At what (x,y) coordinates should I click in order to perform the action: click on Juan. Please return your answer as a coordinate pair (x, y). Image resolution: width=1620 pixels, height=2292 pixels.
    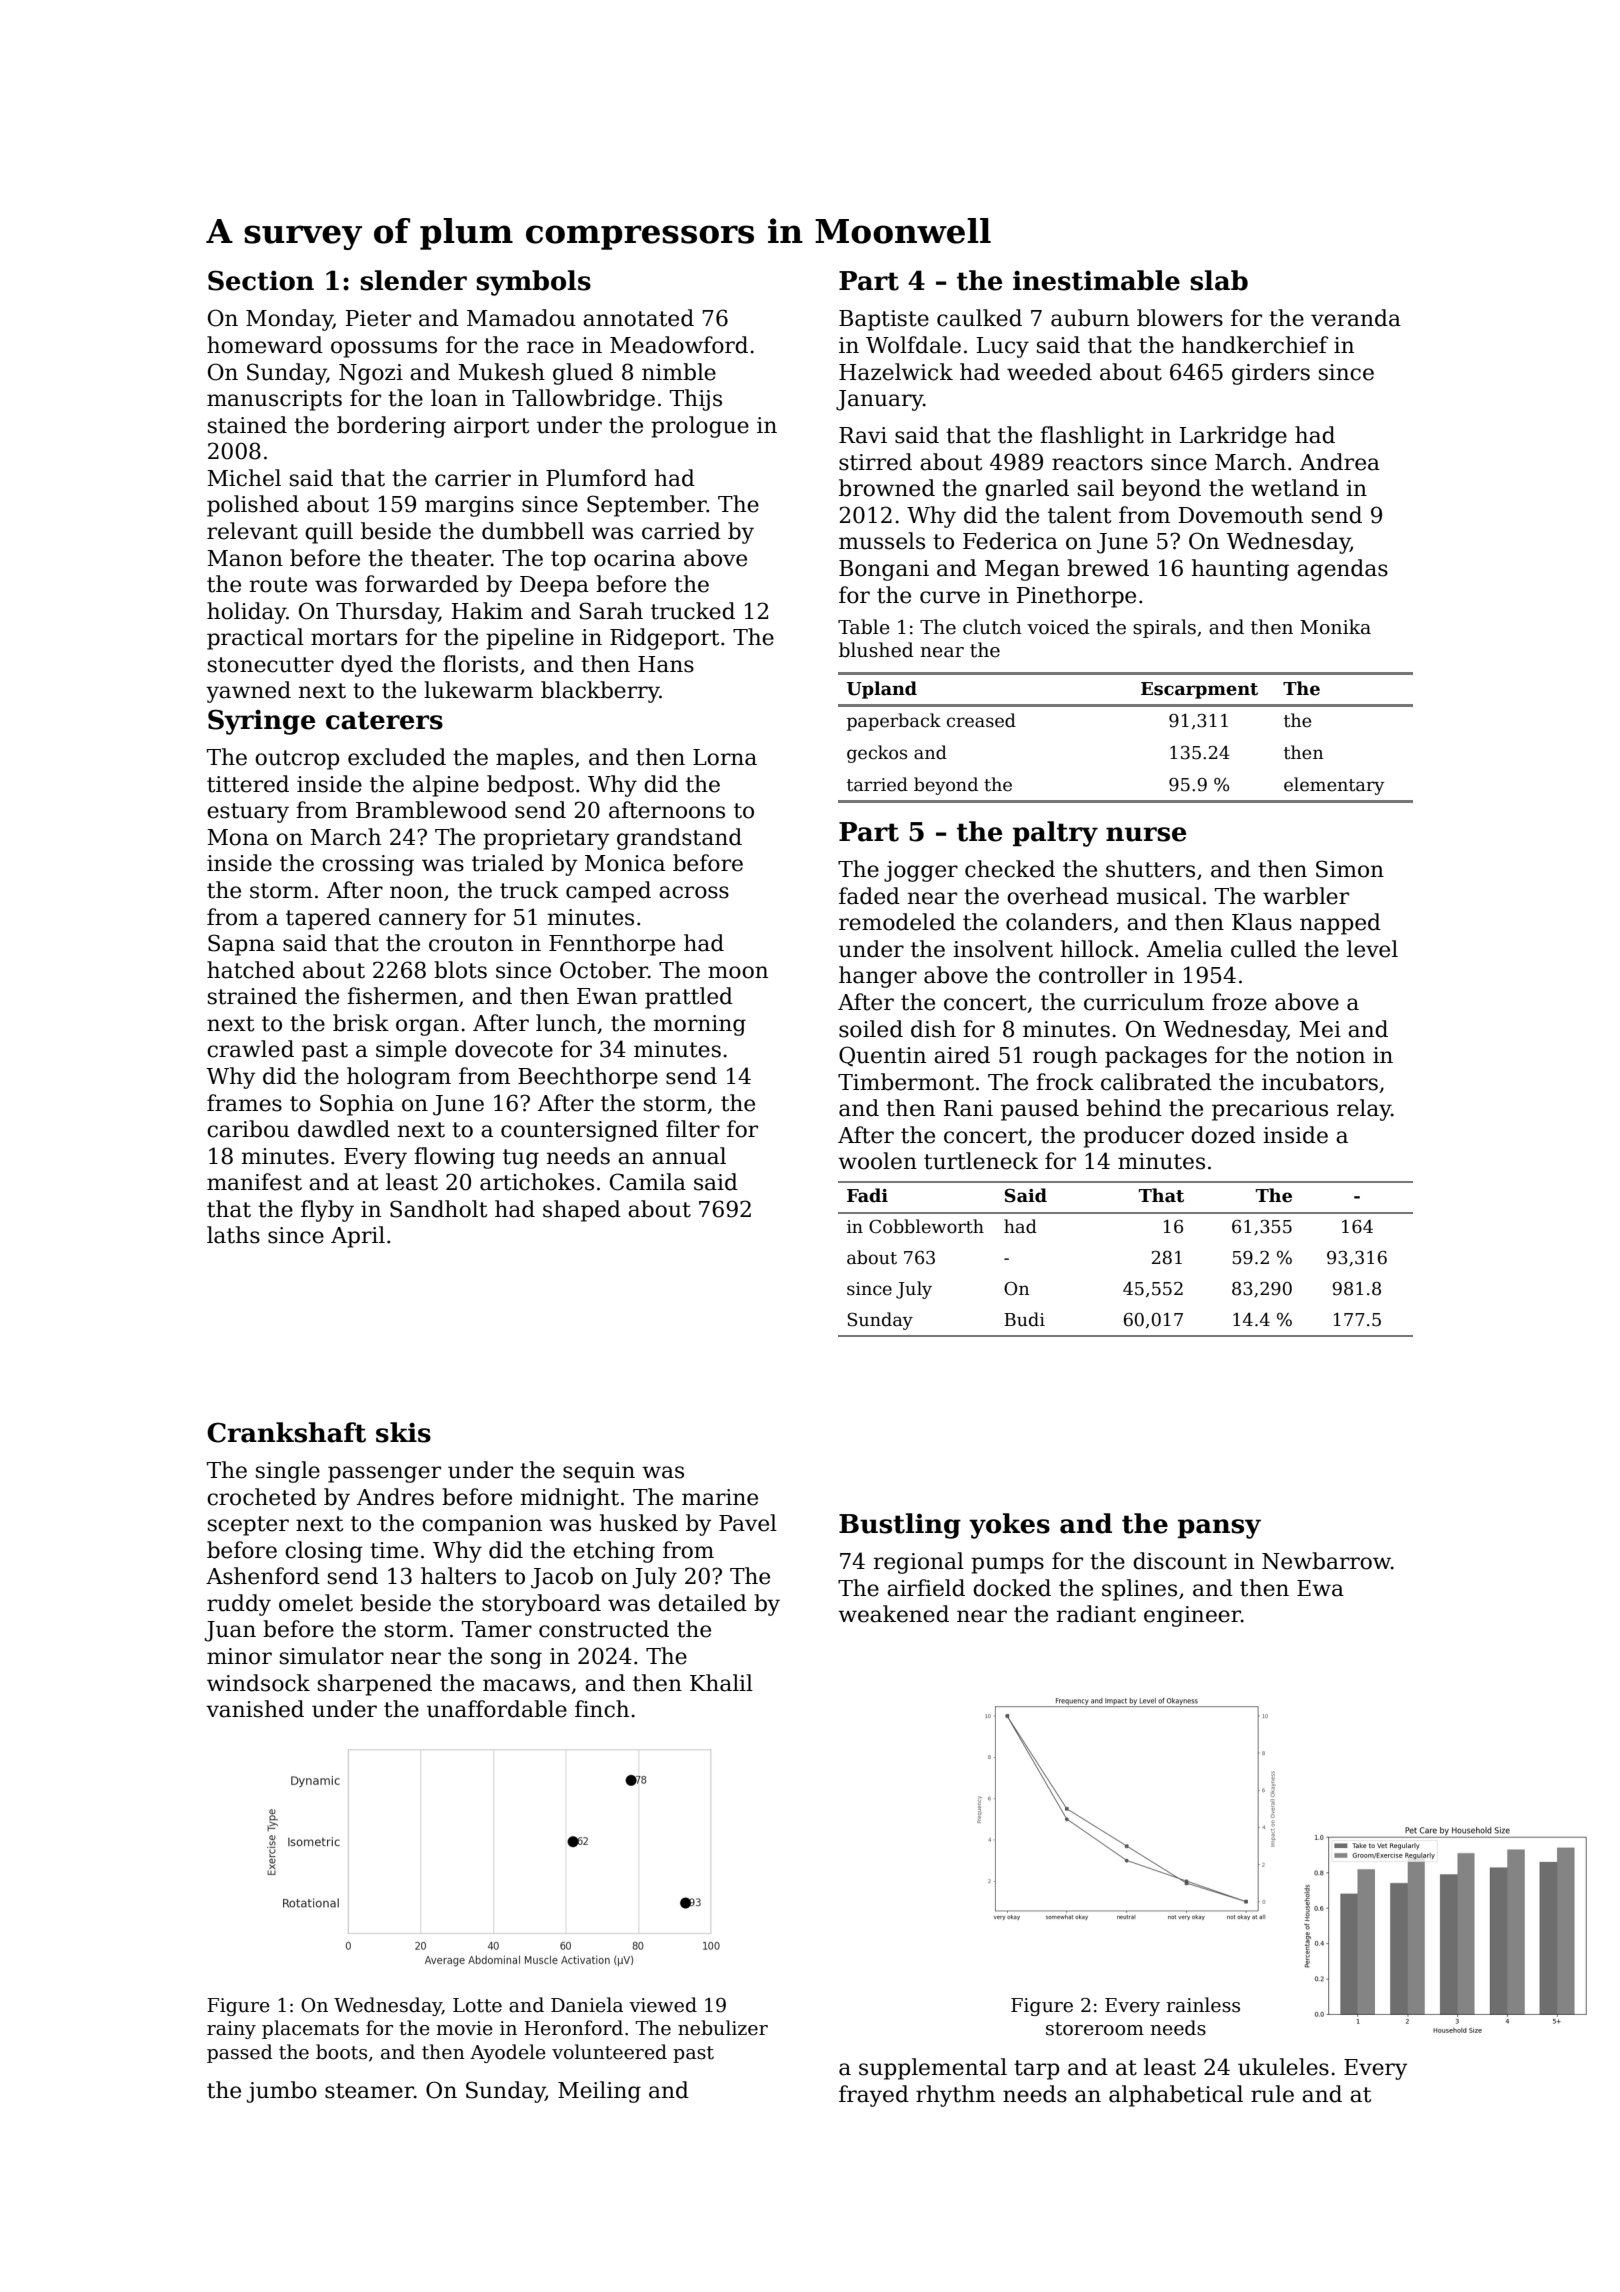
    Looking at the image, I should click on (230, 1631).
